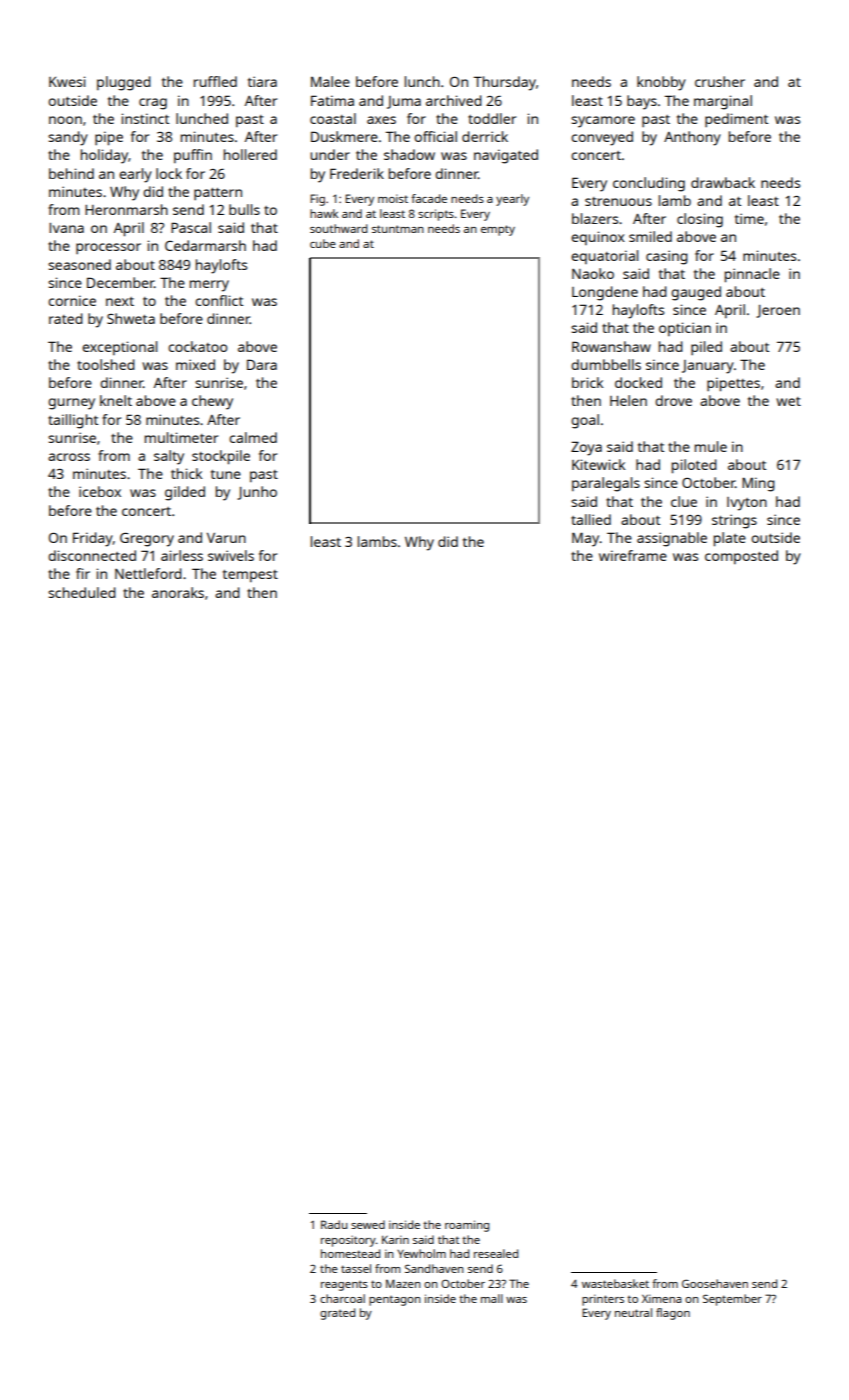 The width and height of the screenshot is (849, 1400). Describe the element at coordinates (182, 555) in the screenshot. I see `airless` at that location.
